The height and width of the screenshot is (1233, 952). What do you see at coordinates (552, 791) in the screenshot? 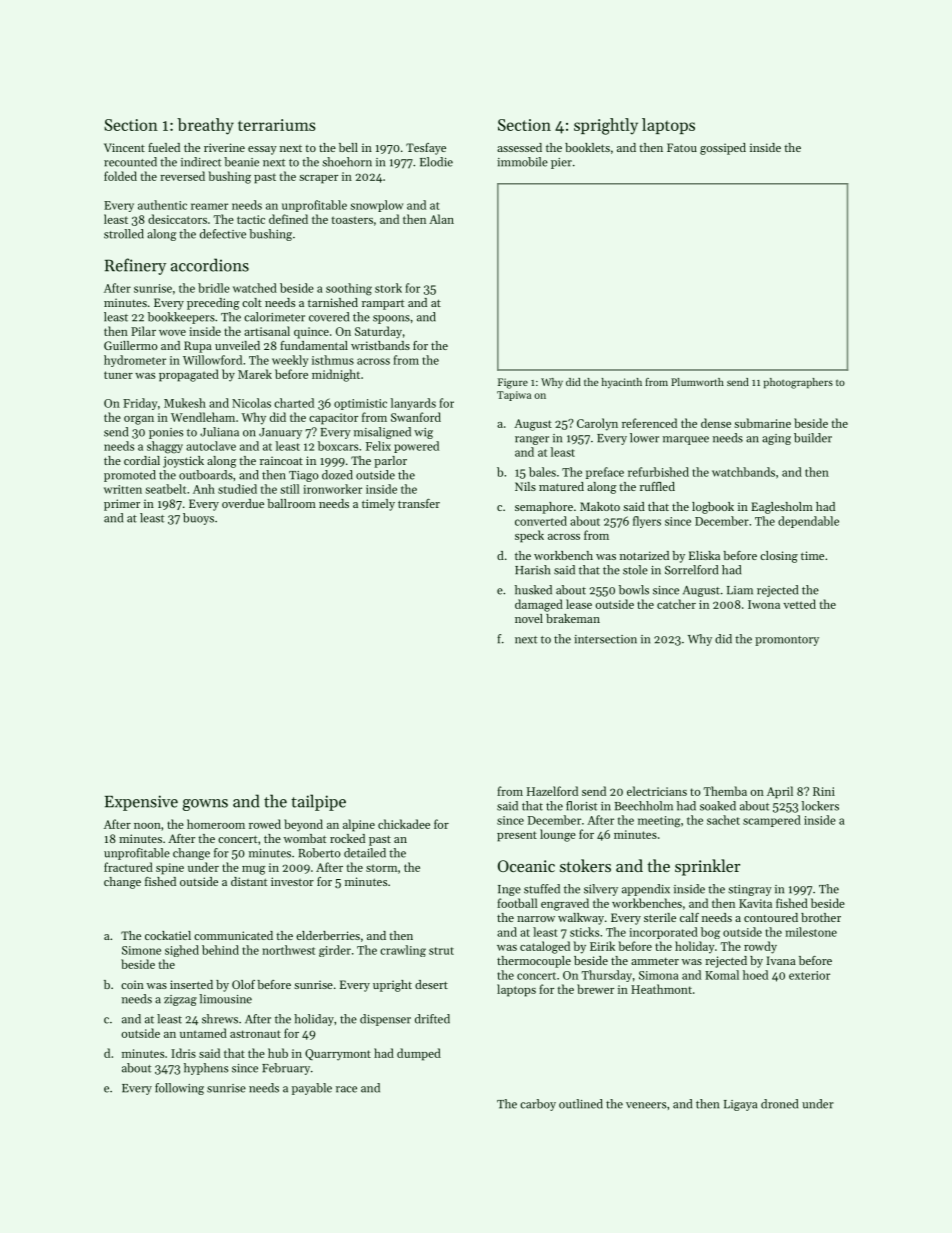
I see `Hazelford` at bounding box center [552, 791].
